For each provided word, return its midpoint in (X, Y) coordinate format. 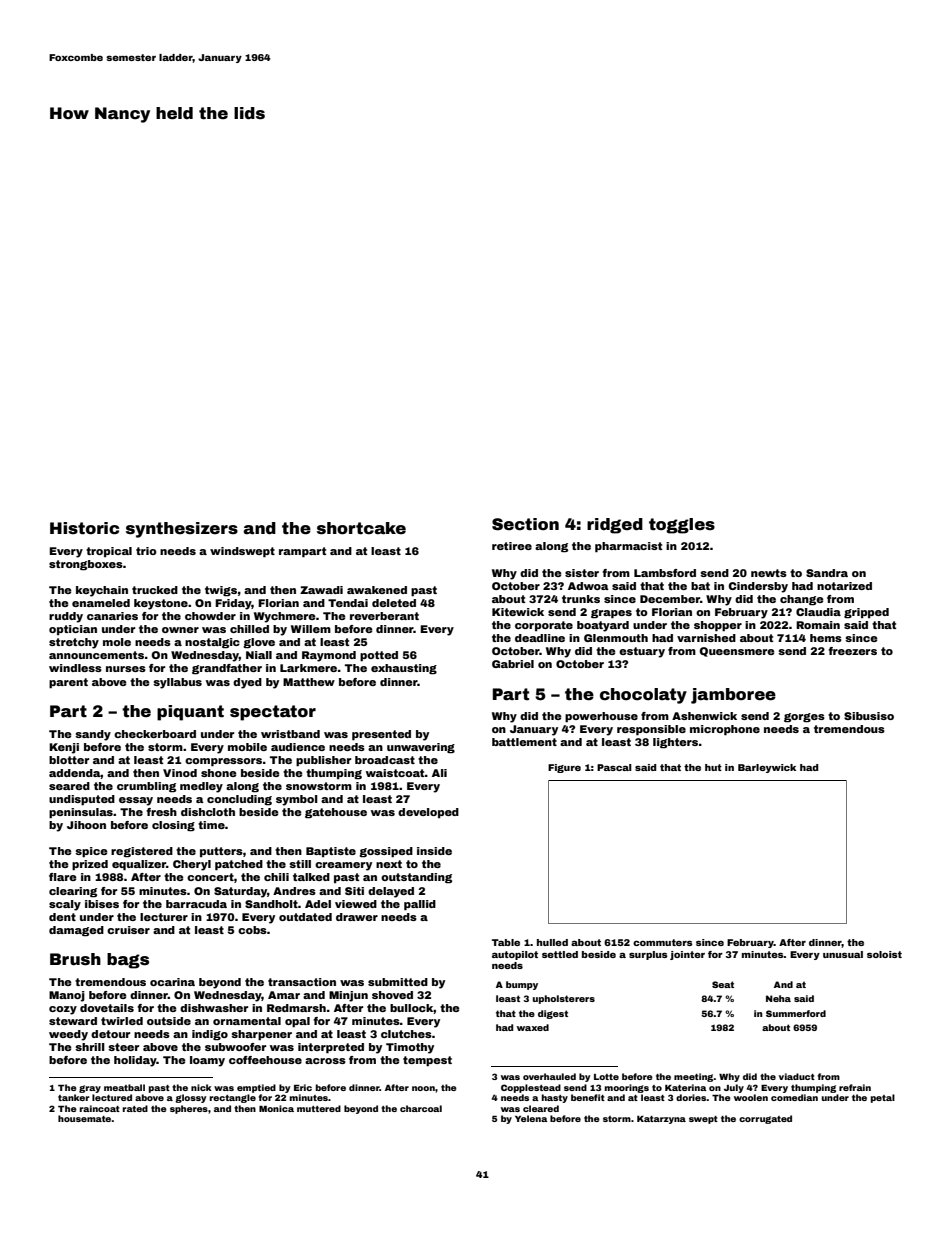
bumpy (522, 985)
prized (90, 865)
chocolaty (643, 696)
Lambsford (665, 573)
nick (201, 1087)
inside (434, 851)
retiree (512, 546)
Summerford (796, 1013)
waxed (533, 1027)
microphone (725, 730)
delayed (391, 892)
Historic (84, 528)
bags (128, 961)
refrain (855, 1087)
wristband (290, 734)
